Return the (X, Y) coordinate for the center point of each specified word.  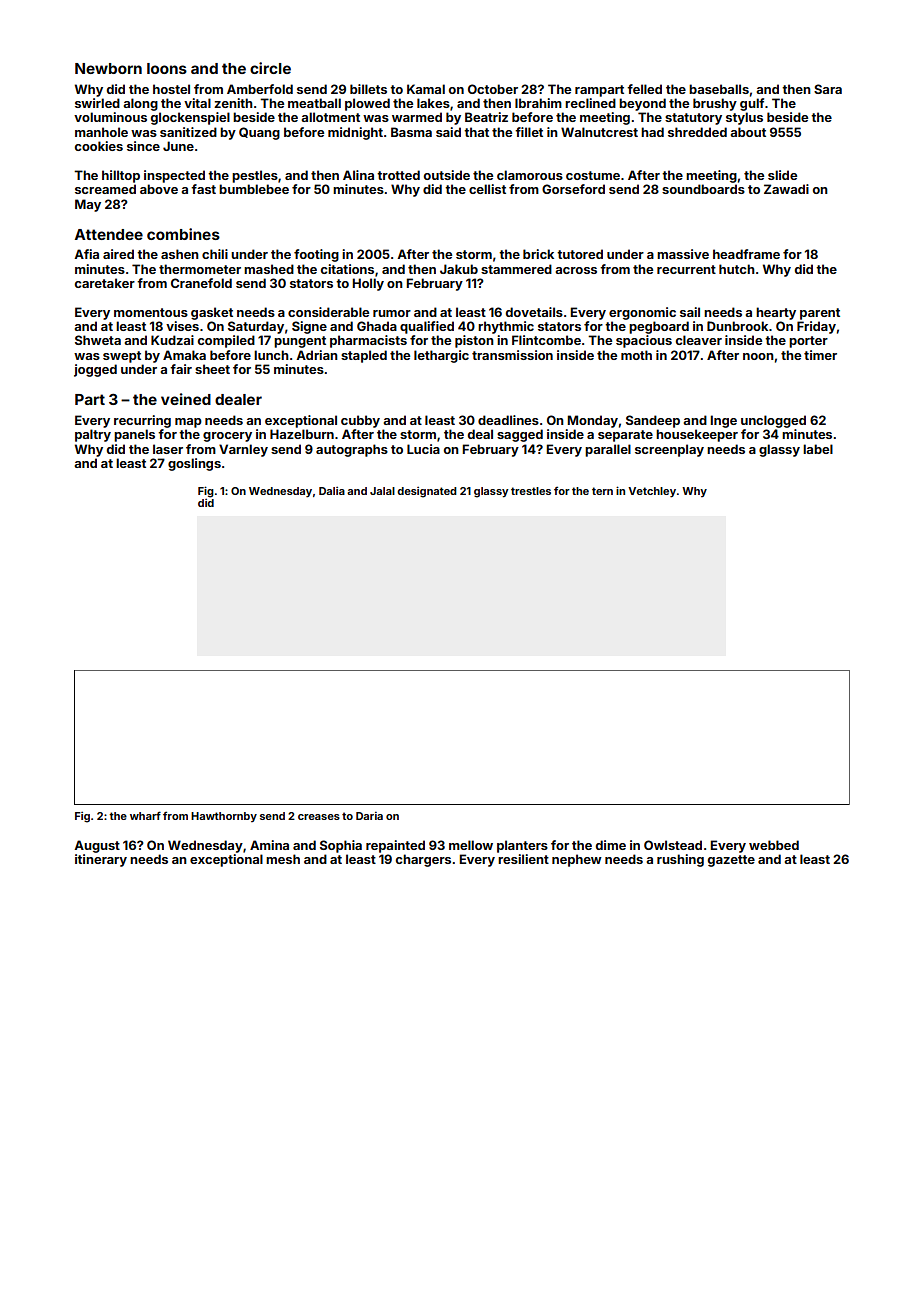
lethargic (441, 356)
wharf (145, 815)
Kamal (426, 89)
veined (186, 399)
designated (427, 492)
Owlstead (673, 845)
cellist (487, 189)
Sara (828, 89)
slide (782, 175)
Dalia (332, 491)
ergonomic (642, 313)
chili (215, 254)
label (818, 449)
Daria (369, 816)
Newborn (108, 68)
